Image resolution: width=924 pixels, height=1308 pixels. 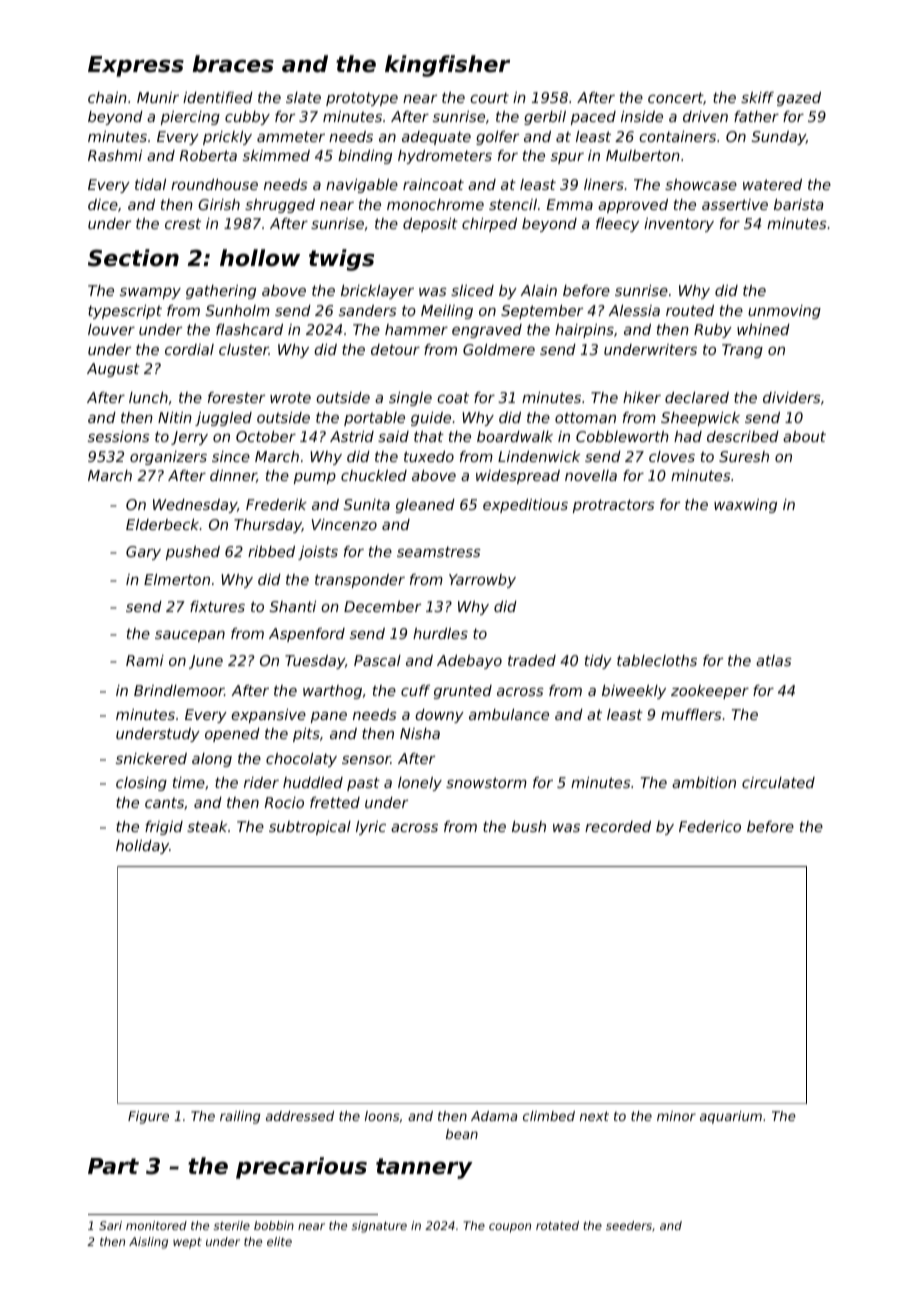 I want to click on railing, so click(x=240, y=1117).
